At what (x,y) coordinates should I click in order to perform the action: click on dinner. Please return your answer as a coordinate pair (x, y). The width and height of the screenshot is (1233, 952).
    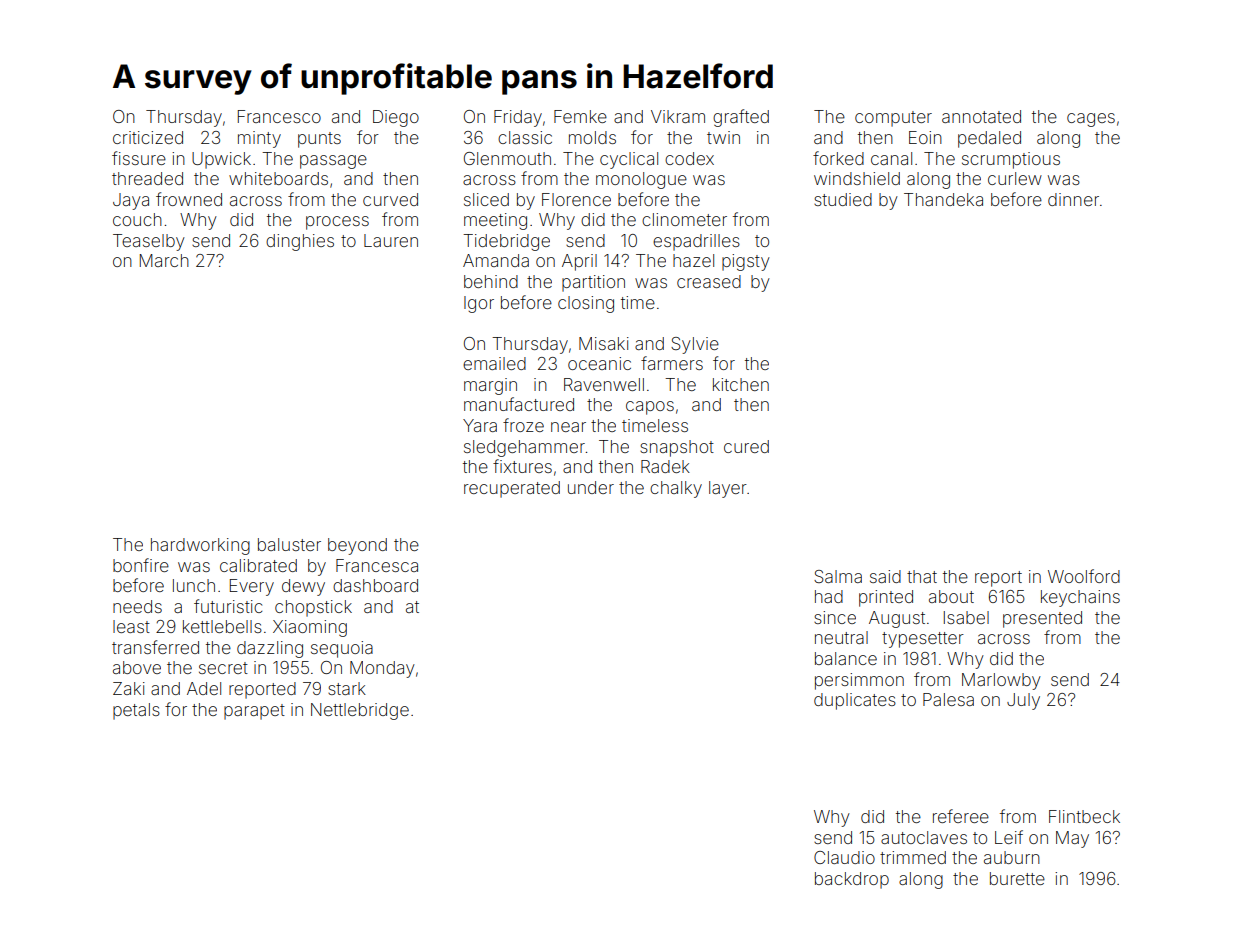
    Looking at the image, I should click on (1073, 199).
